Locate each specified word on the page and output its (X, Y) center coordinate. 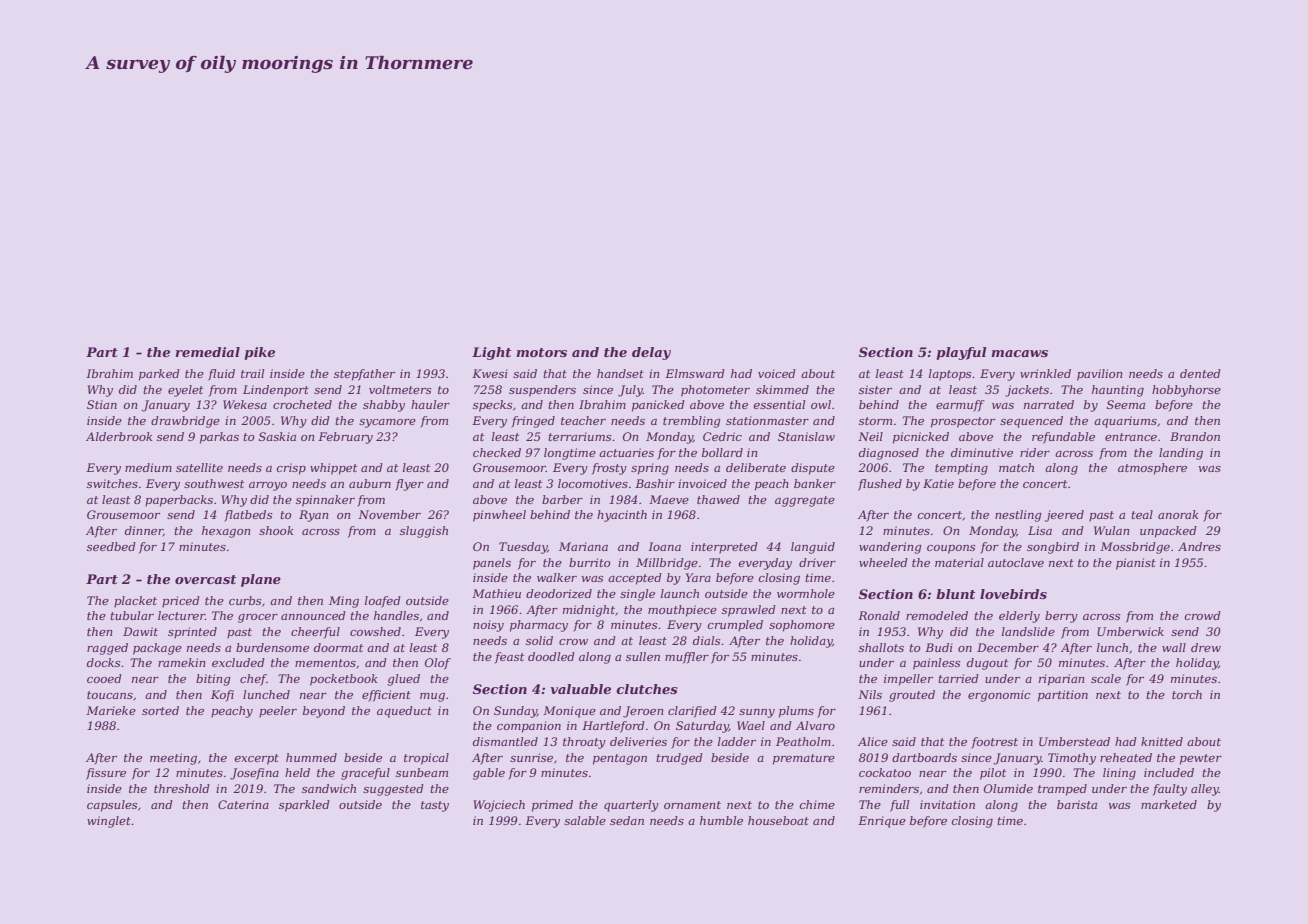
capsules (112, 806)
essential (779, 404)
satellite (199, 467)
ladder (737, 741)
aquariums (1125, 422)
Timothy (1072, 759)
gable (489, 774)
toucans (110, 695)
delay (651, 353)
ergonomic (999, 696)
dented (1200, 373)
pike (260, 353)
